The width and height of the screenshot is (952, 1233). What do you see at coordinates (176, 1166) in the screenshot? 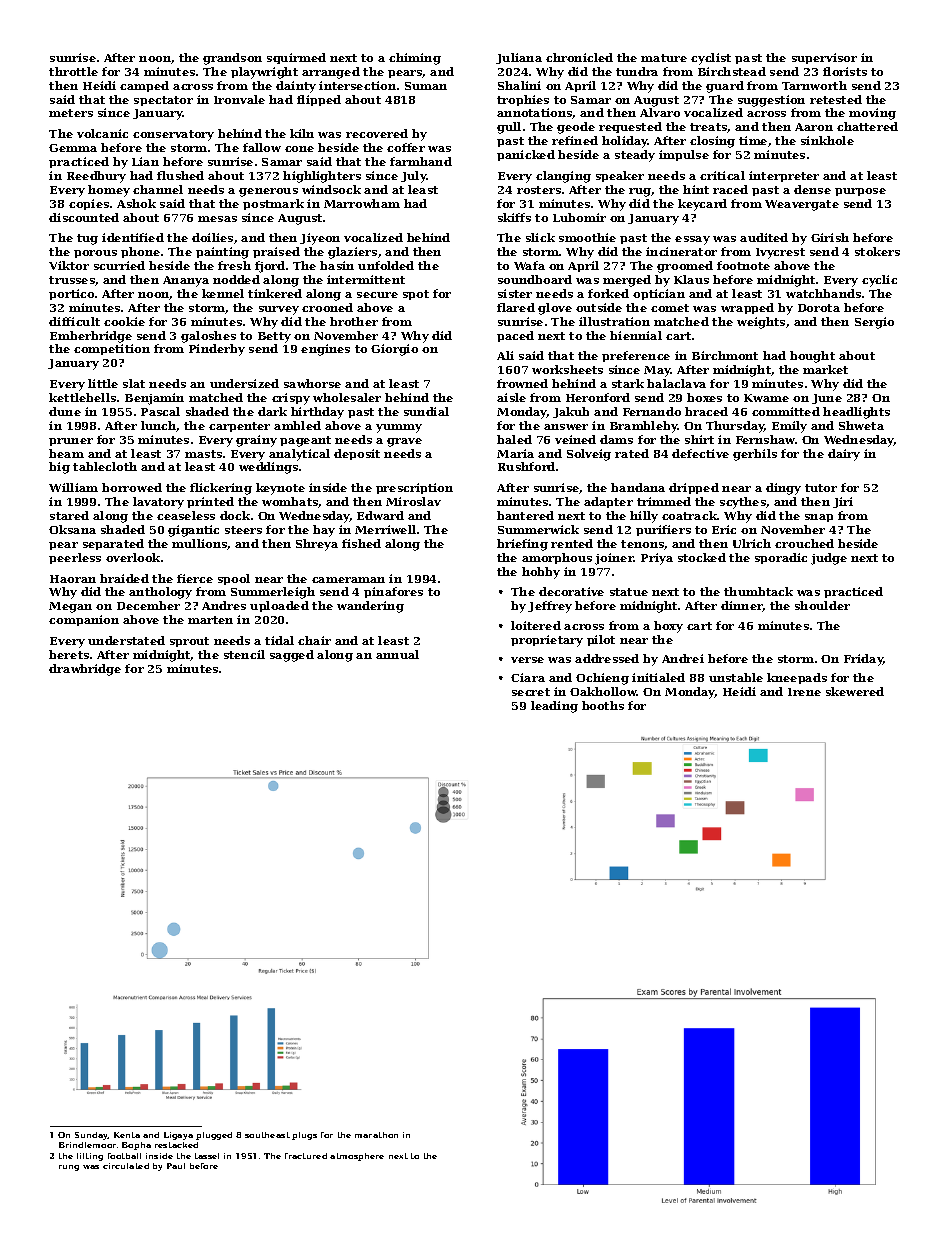
I see `Paul` at bounding box center [176, 1166].
